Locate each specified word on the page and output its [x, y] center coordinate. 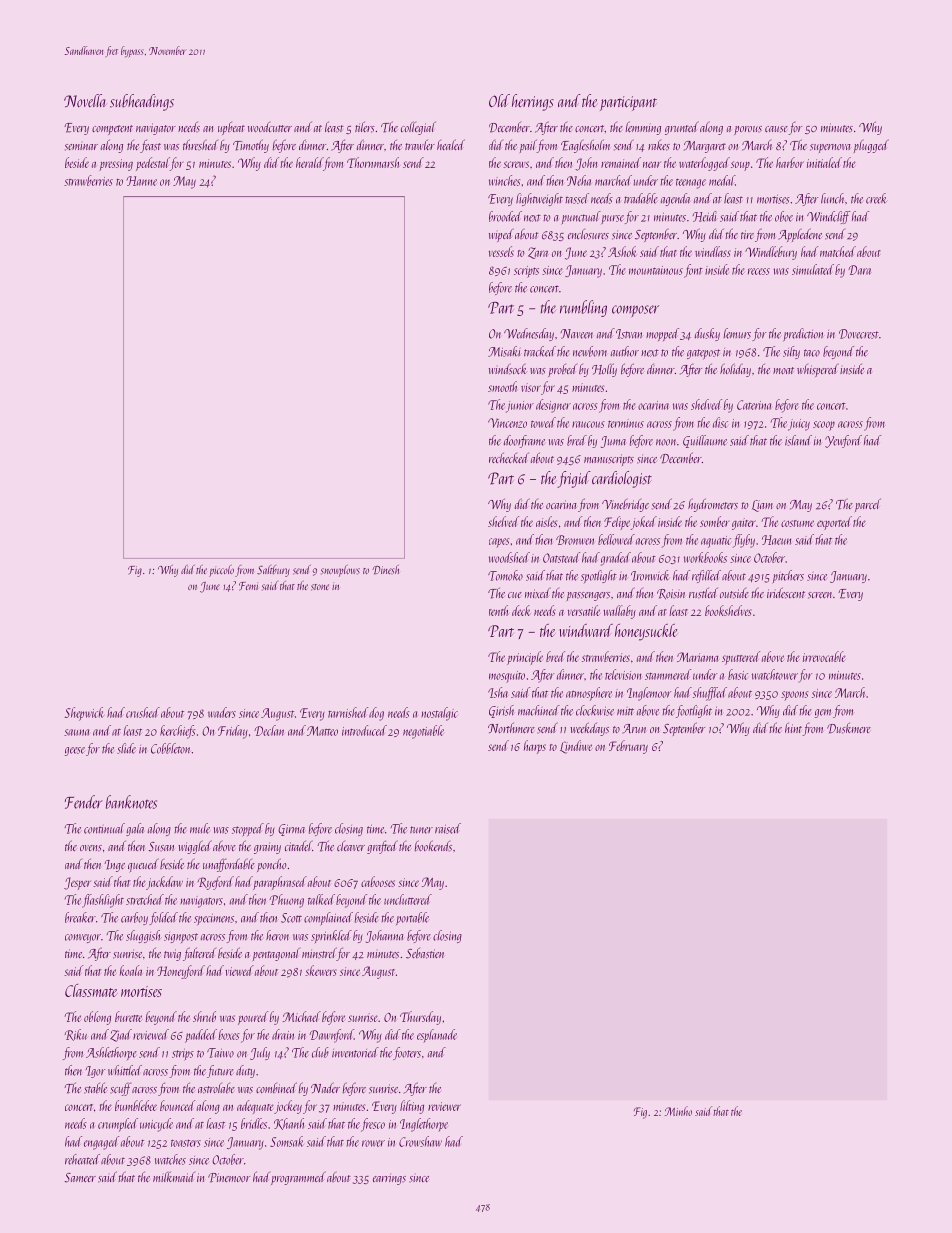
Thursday [420, 1018]
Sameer [80, 1178]
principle [525, 658]
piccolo [221, 571]
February [628, 747]
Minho [678, 1111]
